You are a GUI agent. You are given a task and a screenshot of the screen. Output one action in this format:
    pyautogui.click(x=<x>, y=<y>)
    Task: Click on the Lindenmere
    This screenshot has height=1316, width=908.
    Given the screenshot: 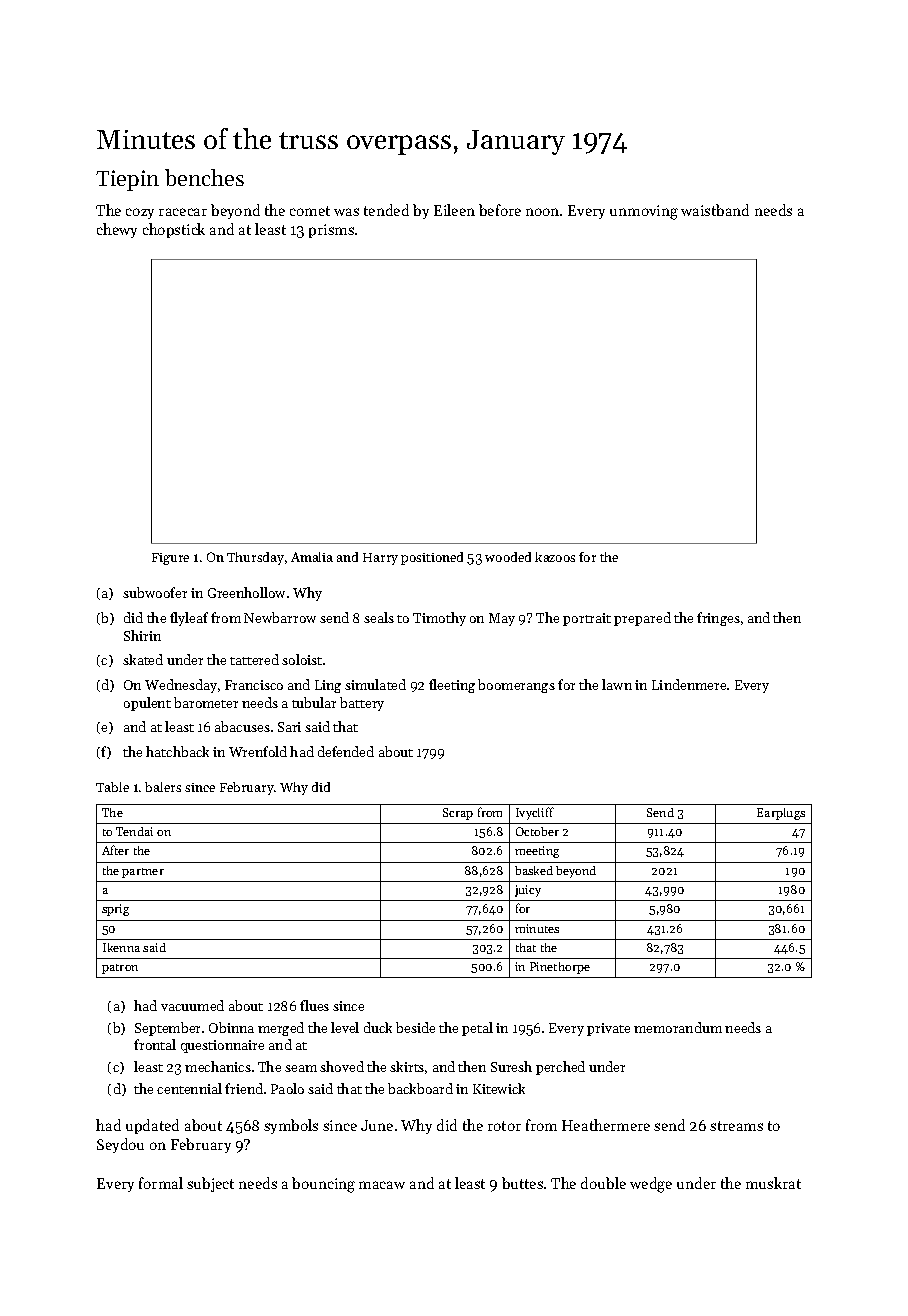 What is the action you would take?
    pyautogui.click(x=689, y=684)
